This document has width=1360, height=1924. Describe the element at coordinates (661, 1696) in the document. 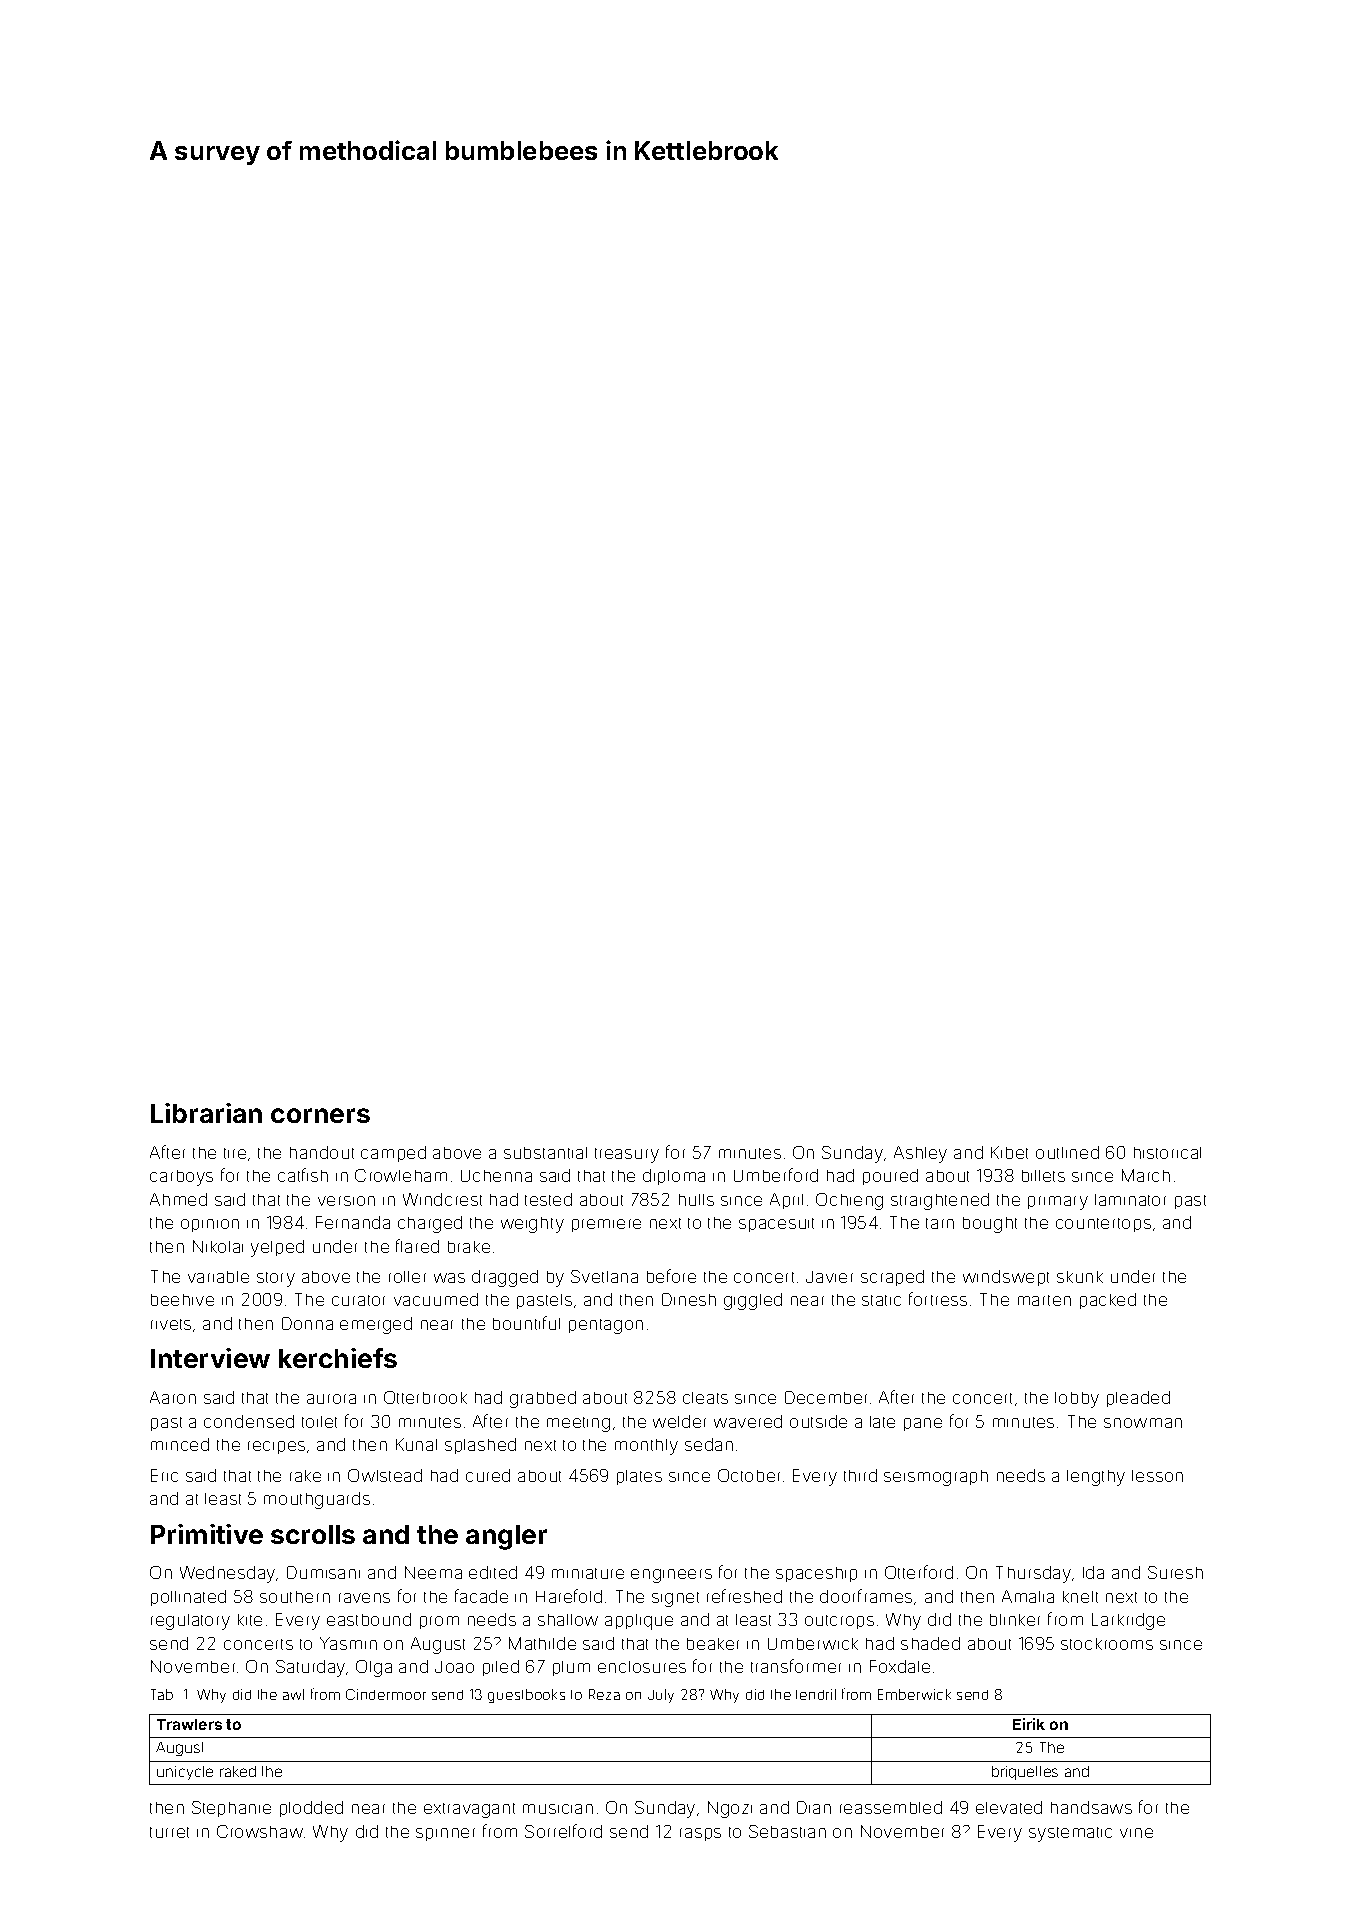

I see `July` at that location.
